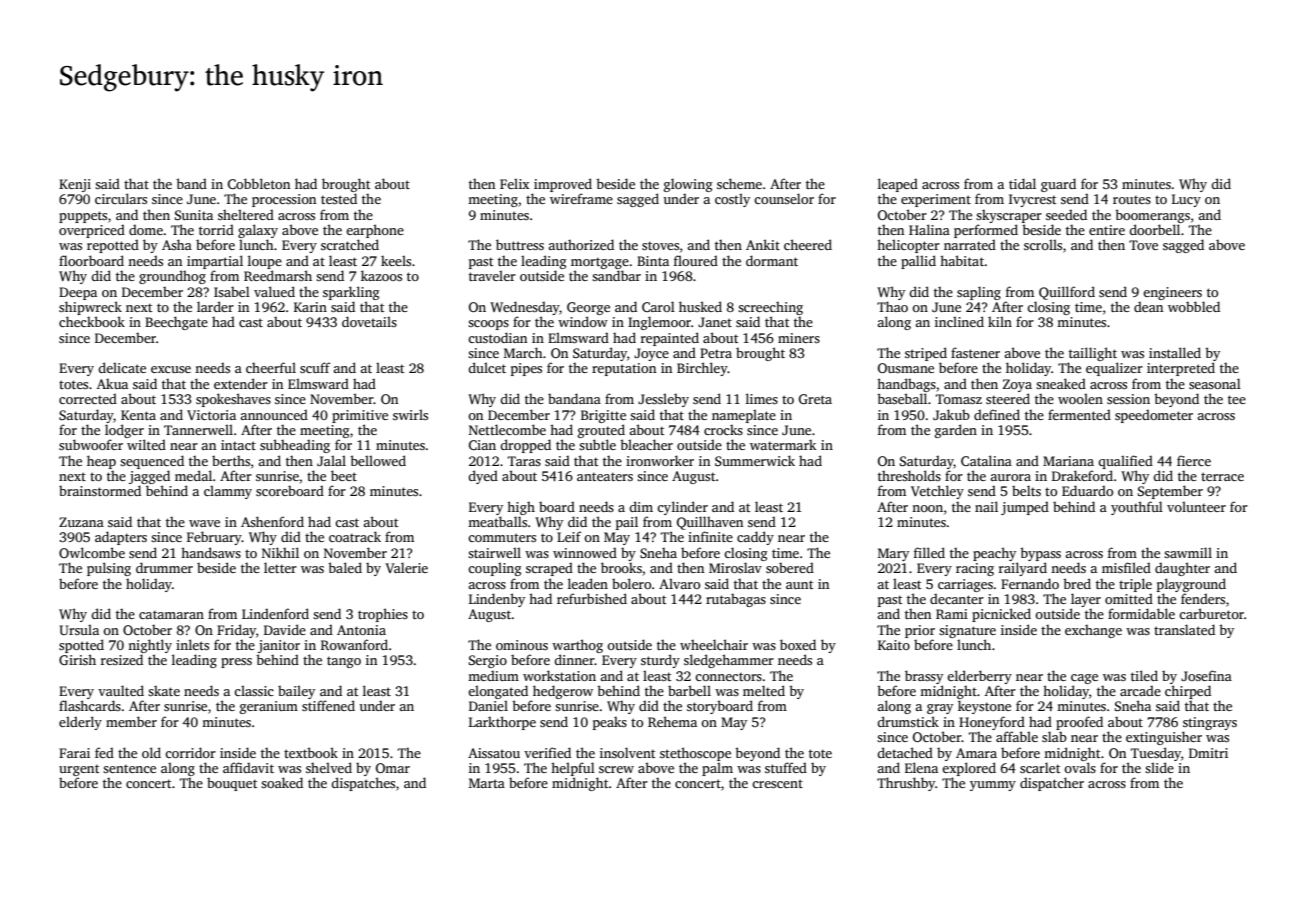 This screenshot has width=1308, height=924. What do you see at coordinates (755, 460) in the screenshot?
I see `Summerwick` at bounding box center [755, 460].
